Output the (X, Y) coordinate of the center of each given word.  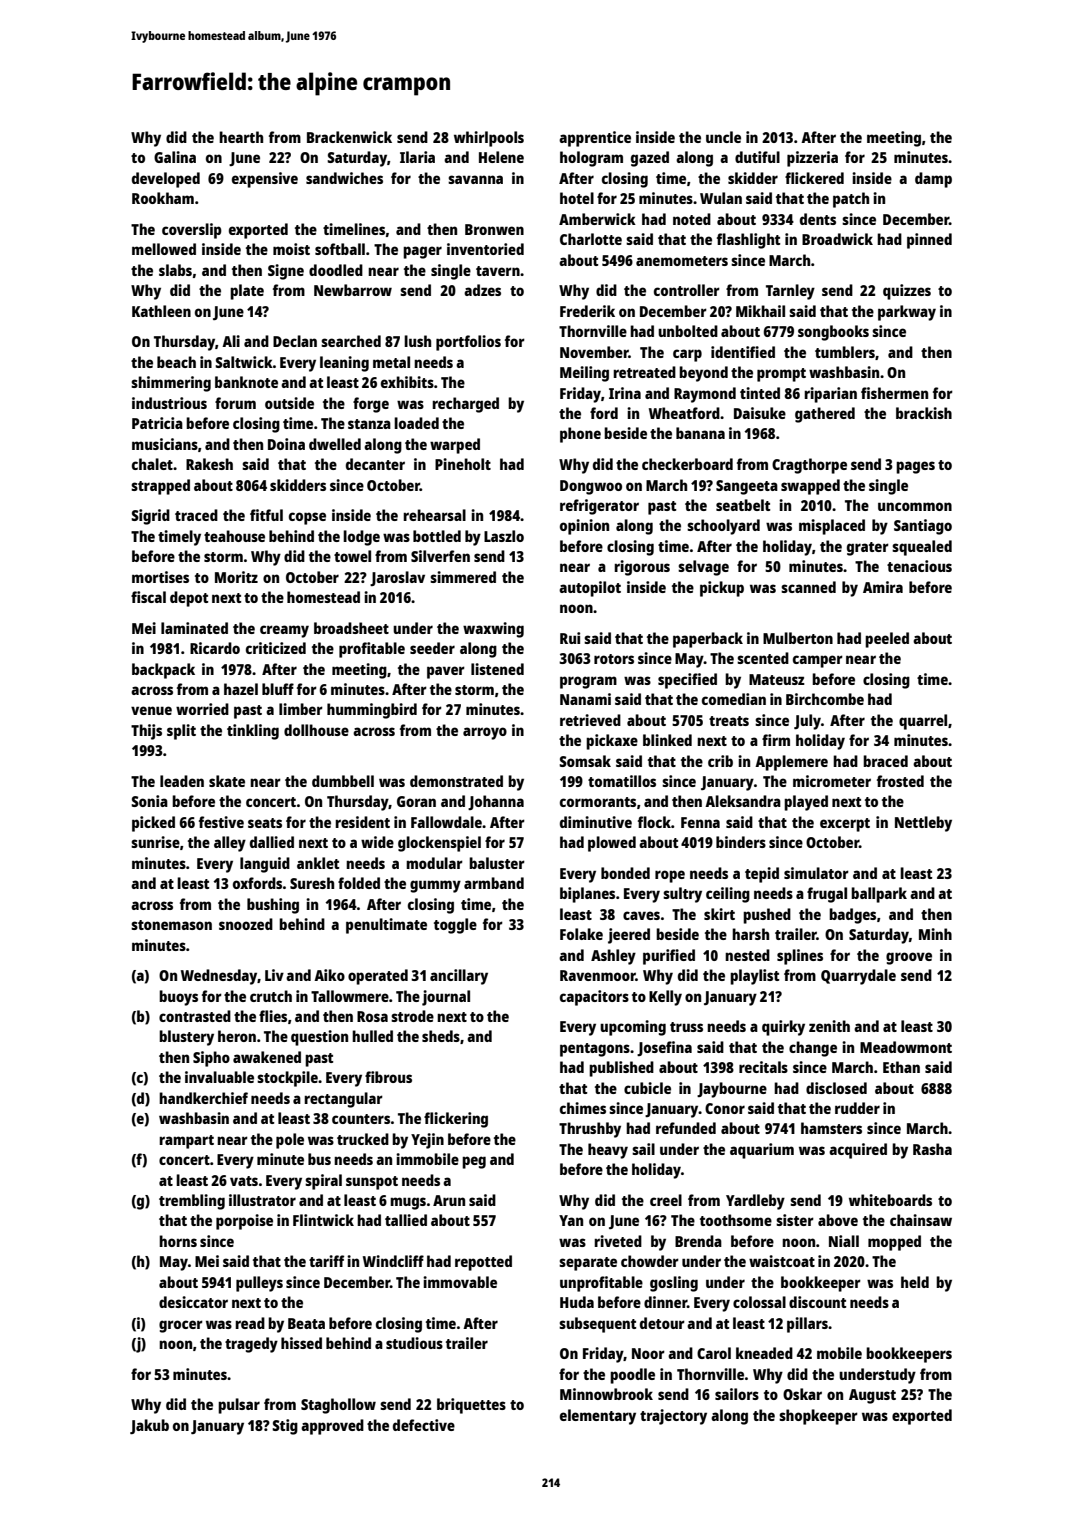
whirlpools (489, 139)
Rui (570, 638)
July (807, 722)
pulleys (259, 1284)
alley (230, 844)
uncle (723, 137)
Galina (175, 157)
